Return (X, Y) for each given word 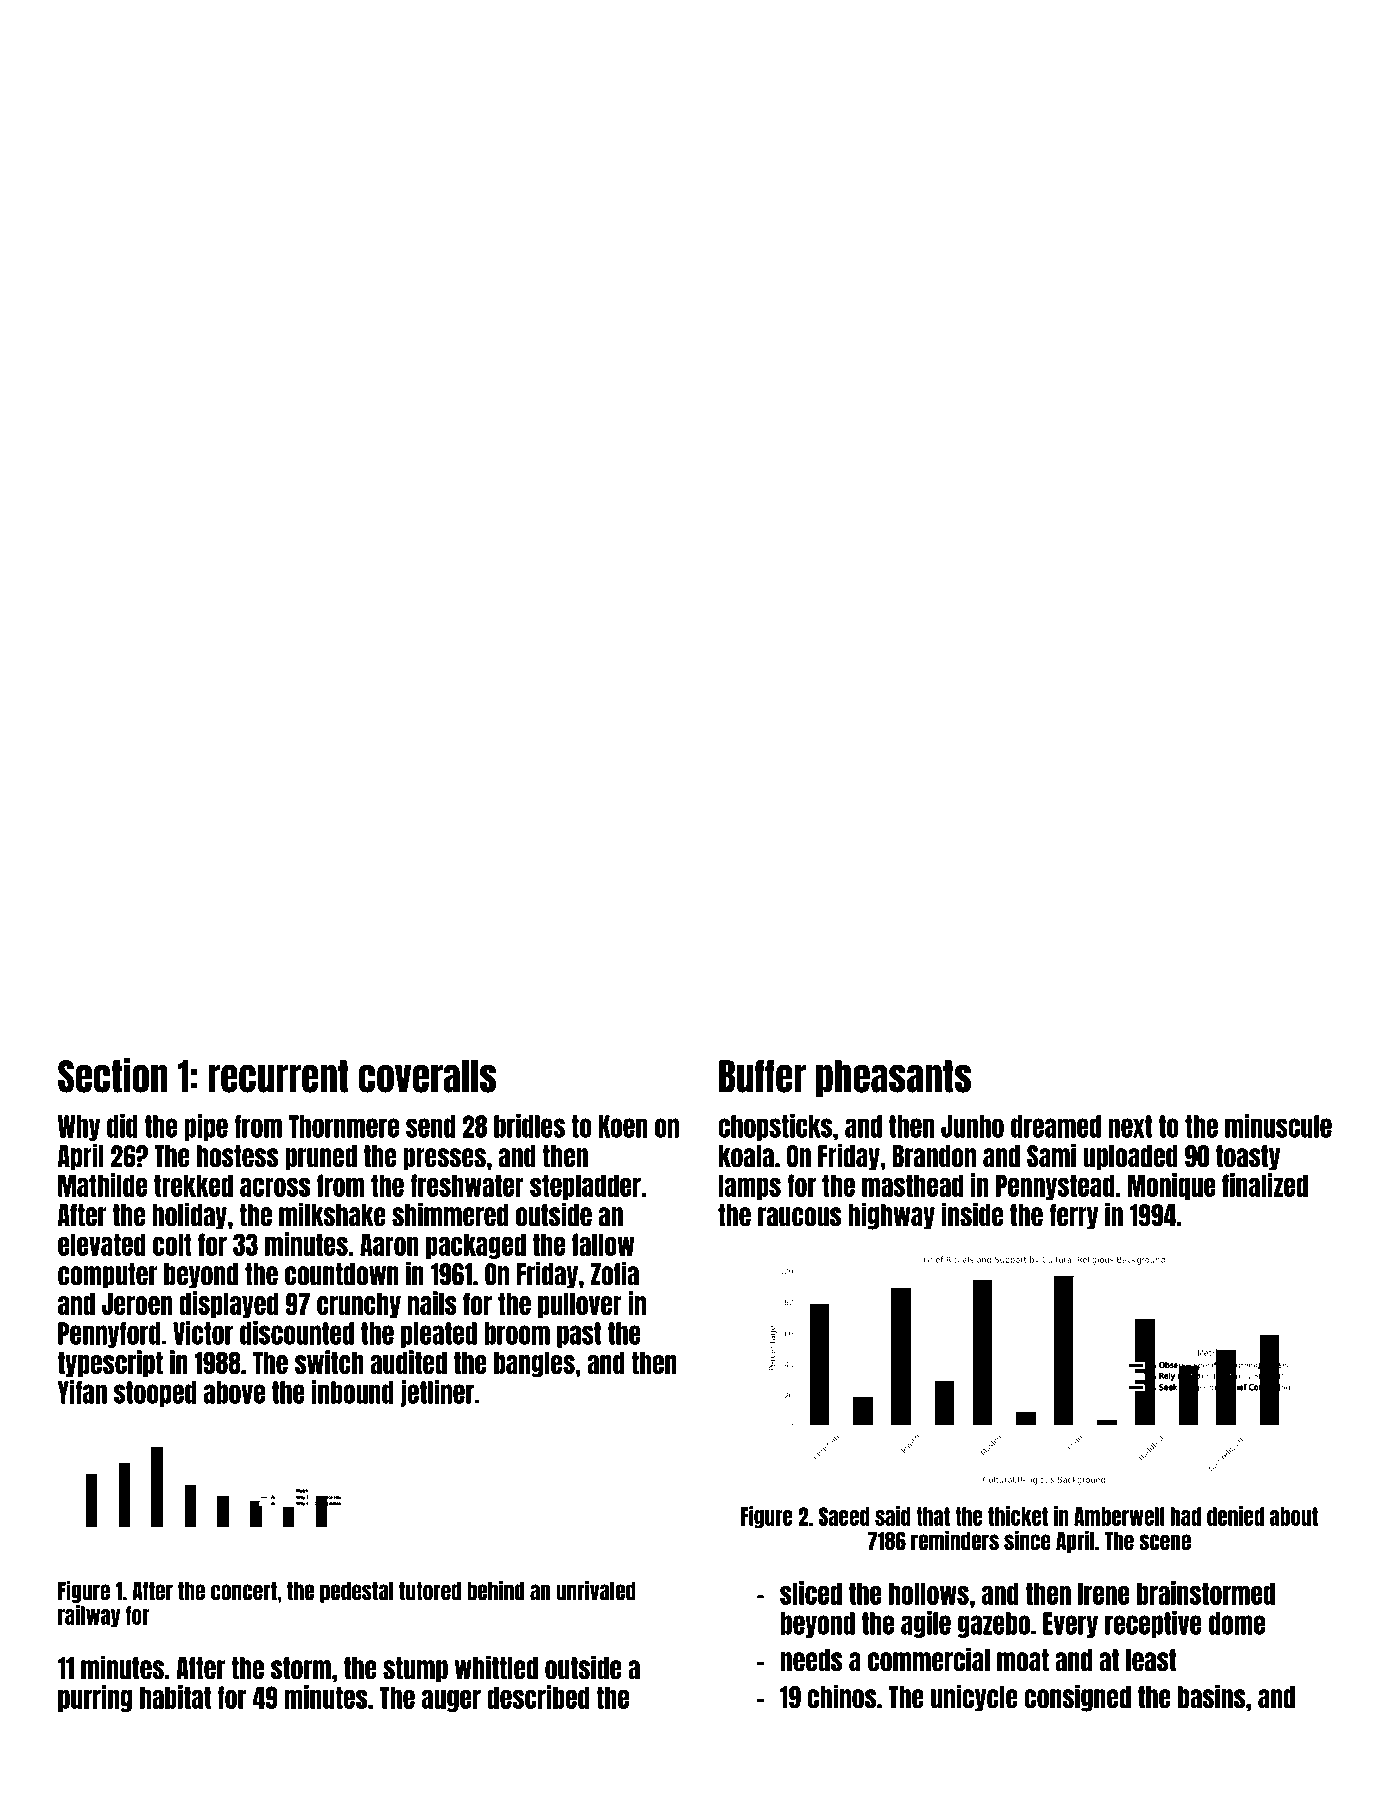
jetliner (437, 1393)
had (1185, 1516)
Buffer (762, 1076)
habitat (175, 1697)
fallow (603, 1244)
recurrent (278, 1076)
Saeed (844, 1516)
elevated (102, 1244)
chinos (841, 1696)
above (234, 1392)
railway (89, 1616)
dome (1237, 1623)
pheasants (893, 1078)
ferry (1073, 1217)
